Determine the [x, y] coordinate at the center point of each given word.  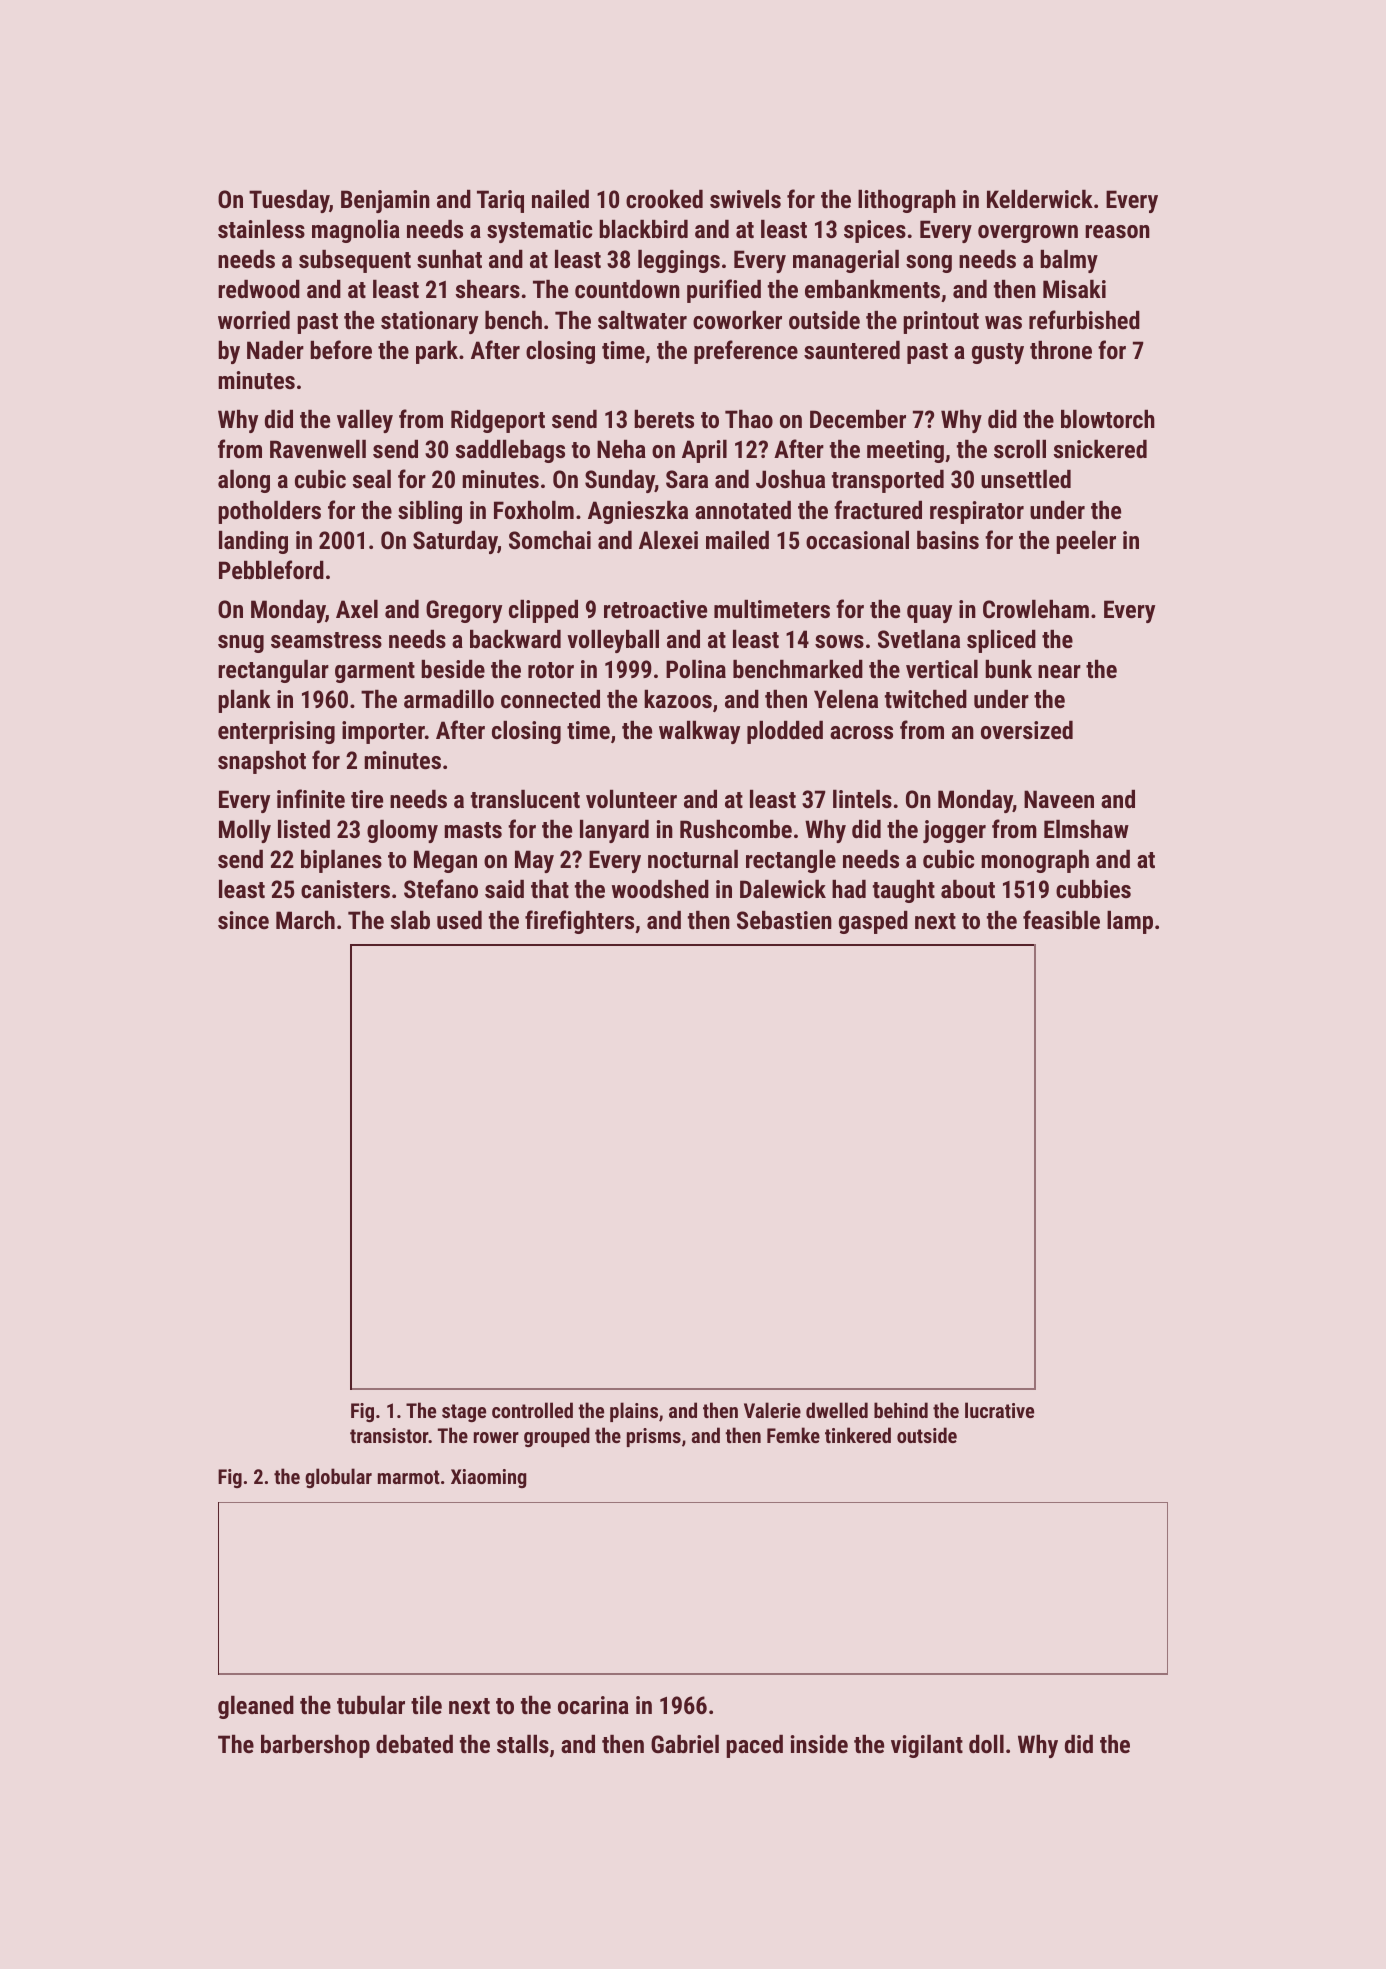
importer [383, 732]
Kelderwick [1040, 198]
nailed [560, 199]
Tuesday [289, 201]
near [1059, 671]
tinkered [858, 1435]
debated [414, 1744]
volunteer [631, 799]
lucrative [999, 1410]
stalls [523, 1744]
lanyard [614, 831]
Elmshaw [1086, 829]
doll [986, 1744]
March [305, 920]
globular [338, 1478]
